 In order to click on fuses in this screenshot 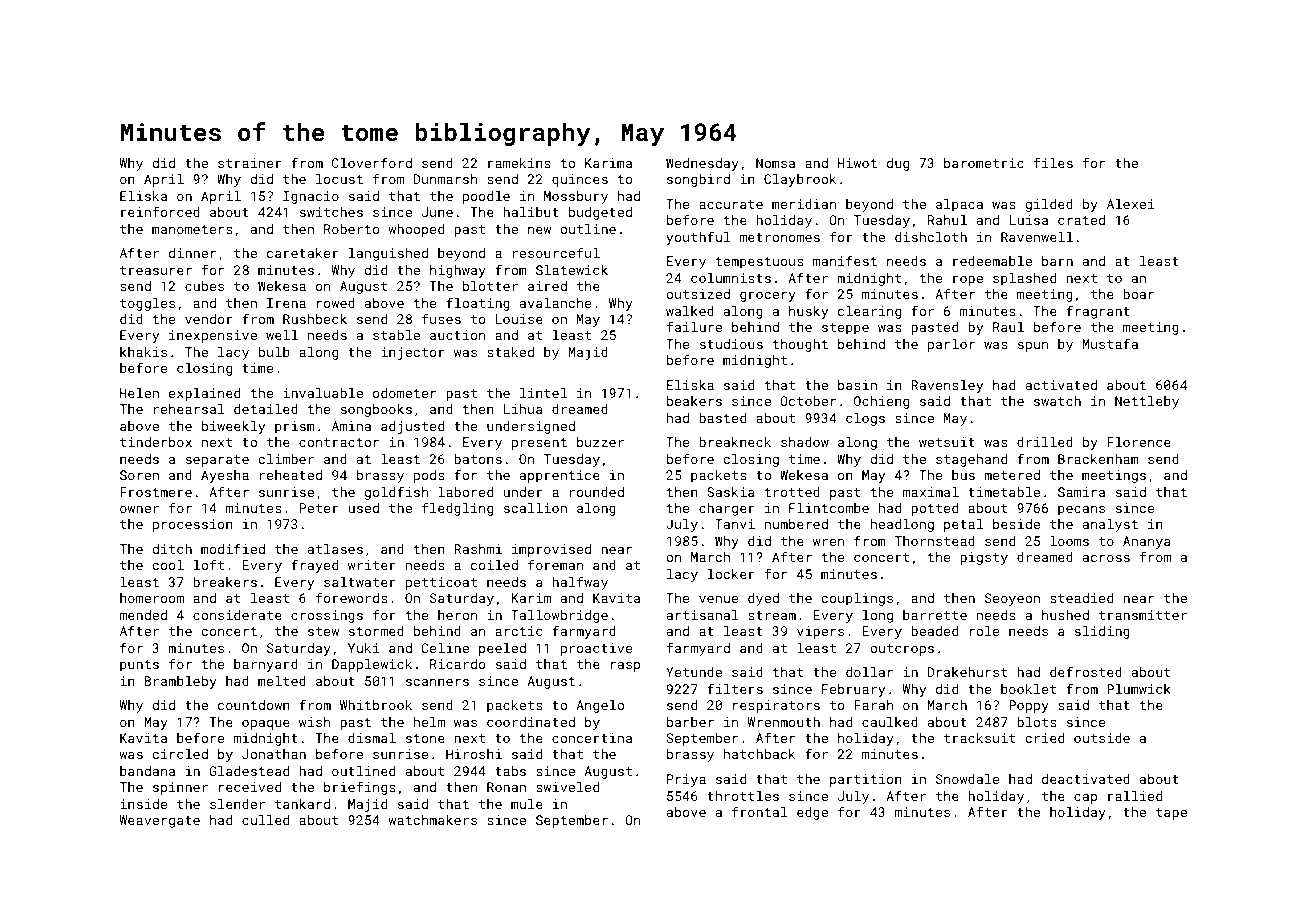, I will do `click(441, 318)`.
